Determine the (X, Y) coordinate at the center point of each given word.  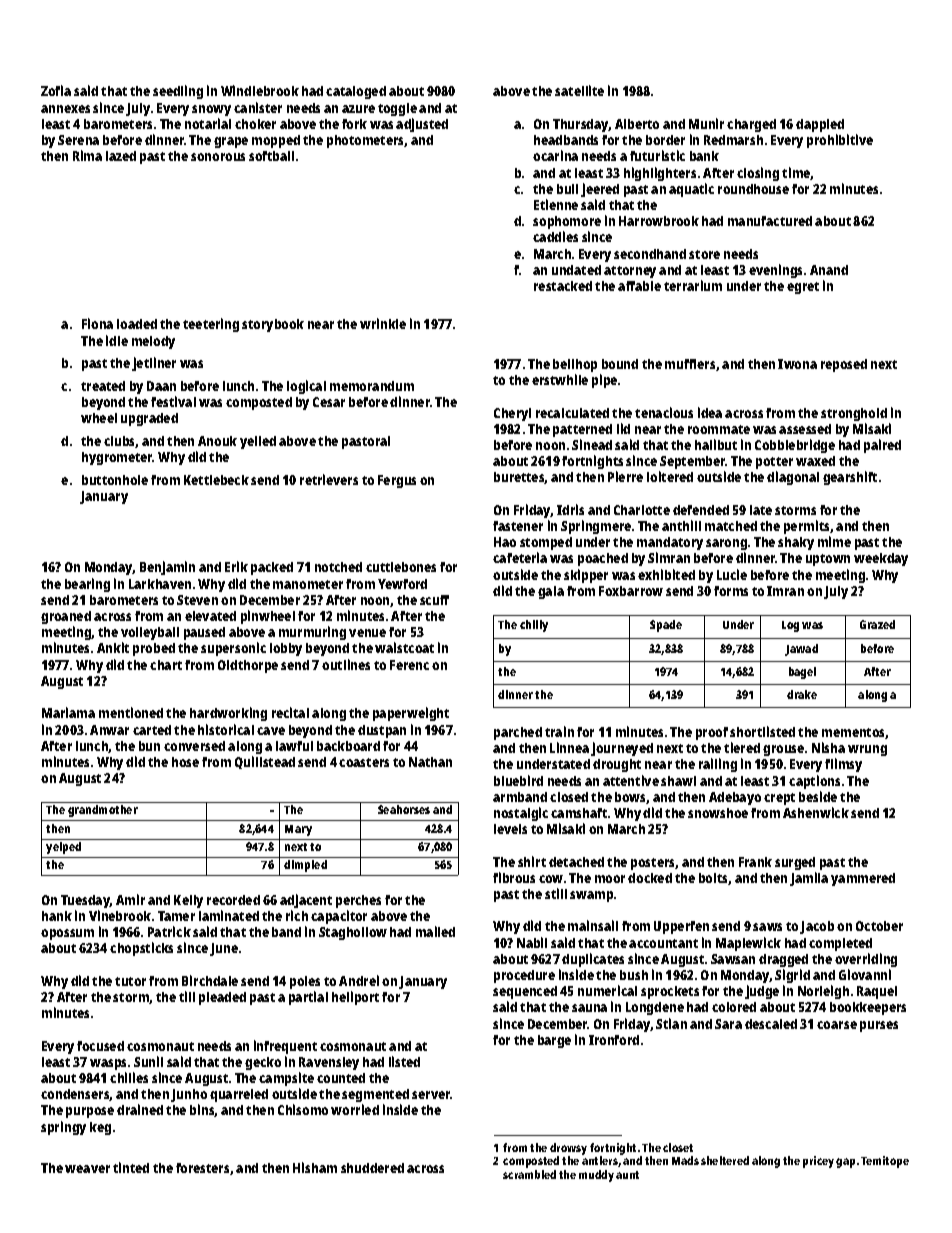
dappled (820, 125)
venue (367, 633)
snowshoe (718, 813)
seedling (178, 92)
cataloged (356, 92)
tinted (131, 1167)
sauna (589, 1008)
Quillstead (265, 762)
